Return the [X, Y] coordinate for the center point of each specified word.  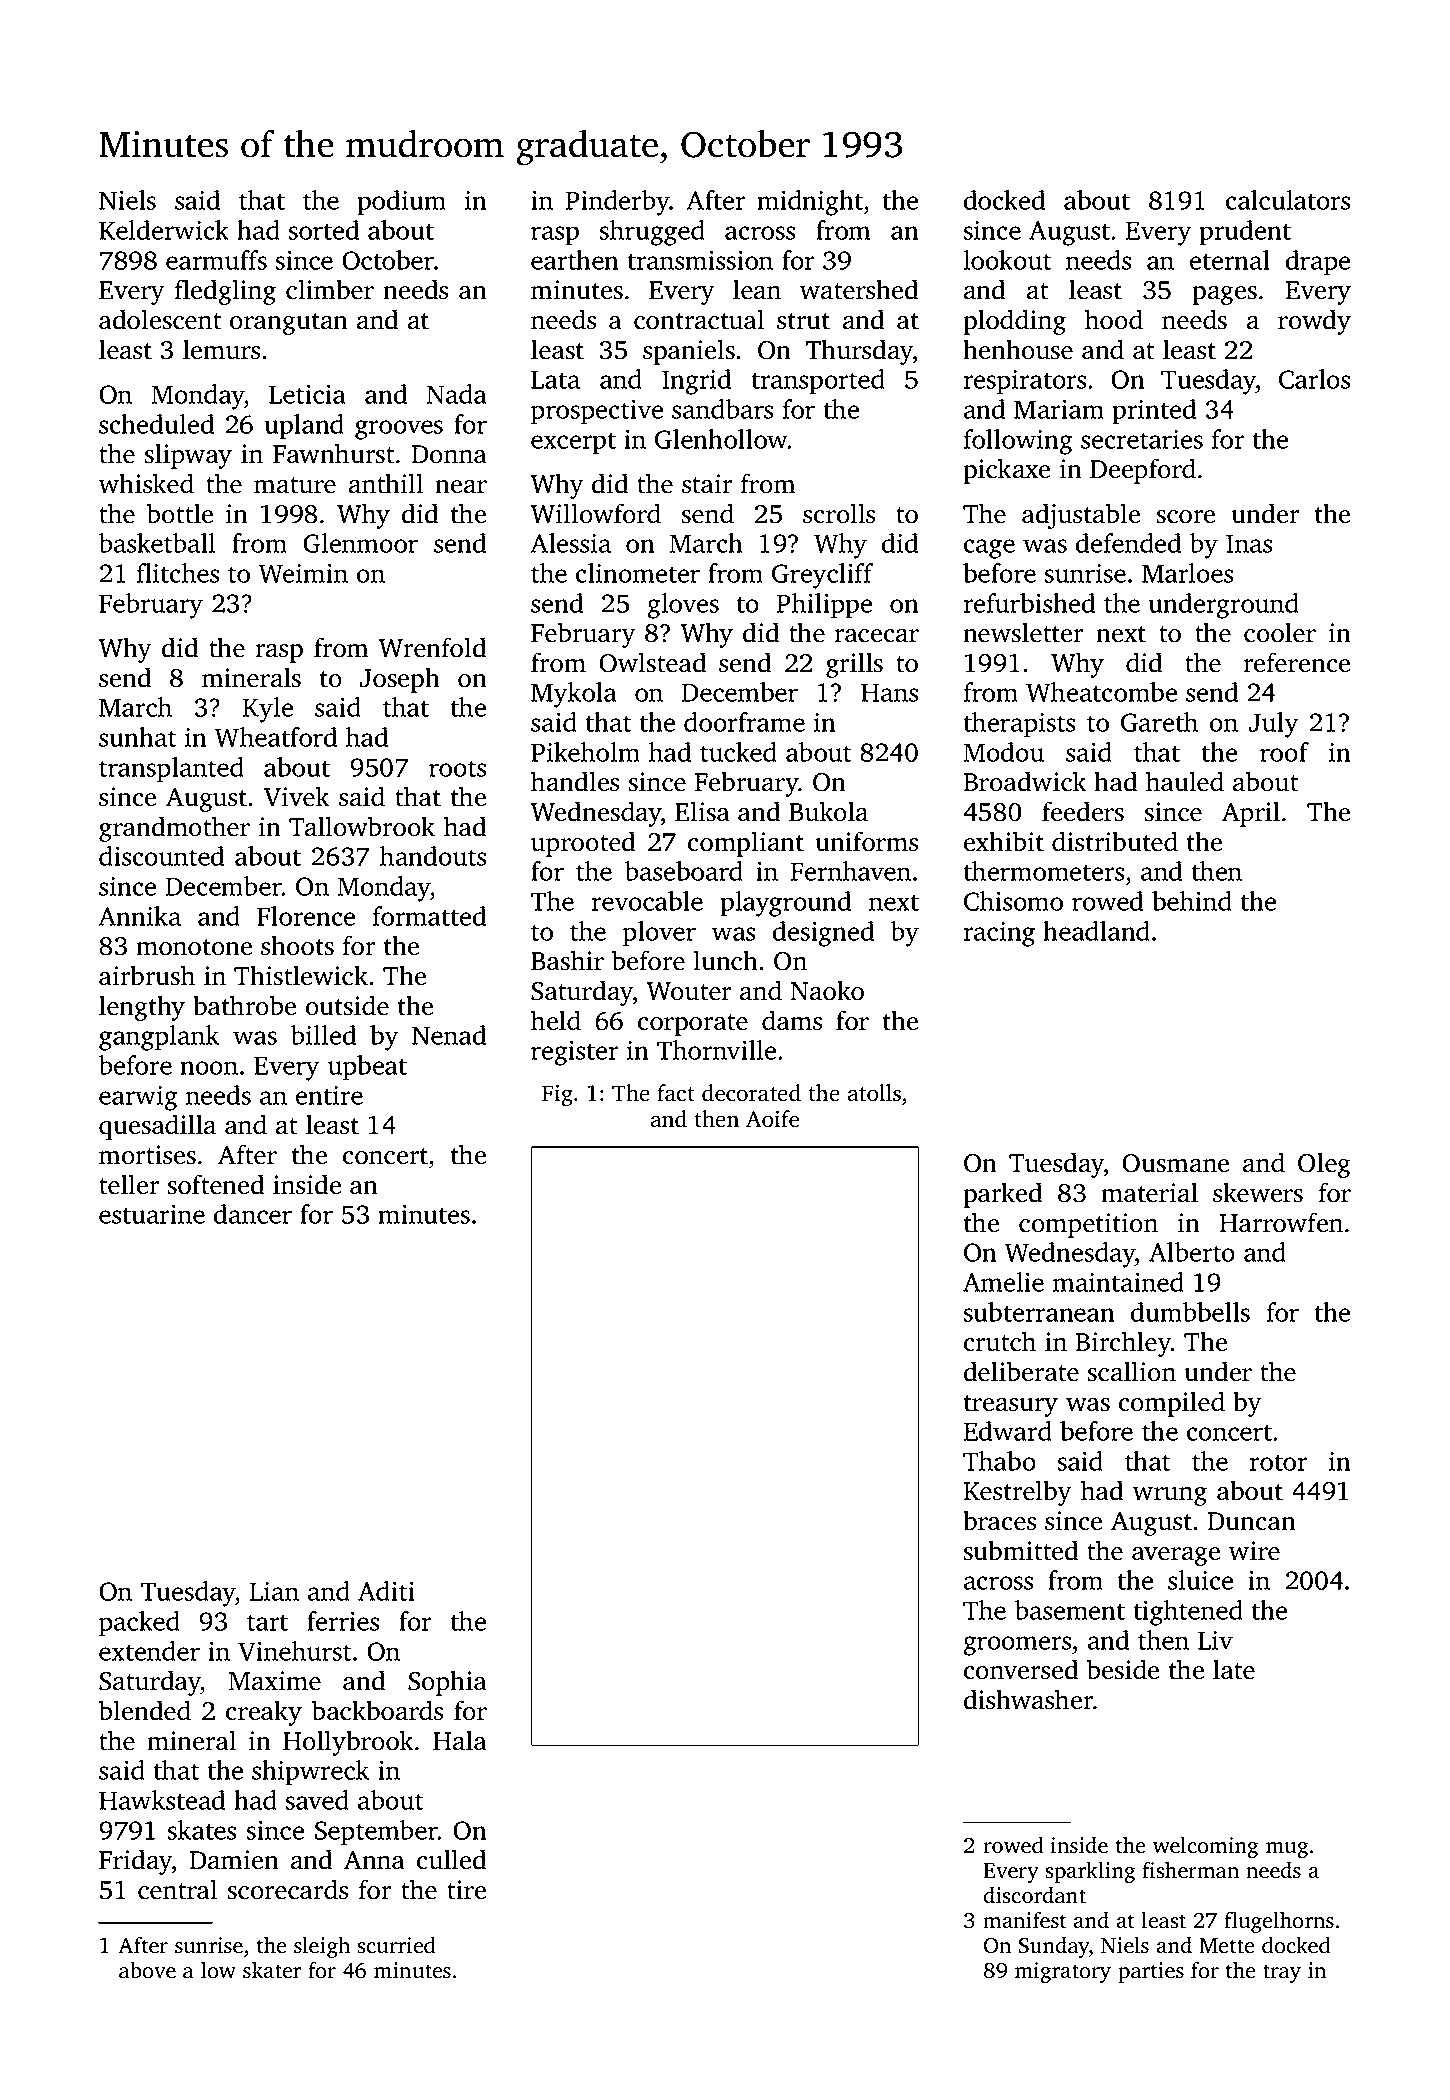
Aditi [386, 1591]
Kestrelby [1017, 1493]
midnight [810, 203]
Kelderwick [164, 230]
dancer [253, 1214]
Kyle [268, 710]
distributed [1115, 841]
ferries [343, 1621]
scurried [396, 1945]
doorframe [744, 722]
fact [676, 1093]
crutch [1000, 1341]
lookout [1007, 260]
